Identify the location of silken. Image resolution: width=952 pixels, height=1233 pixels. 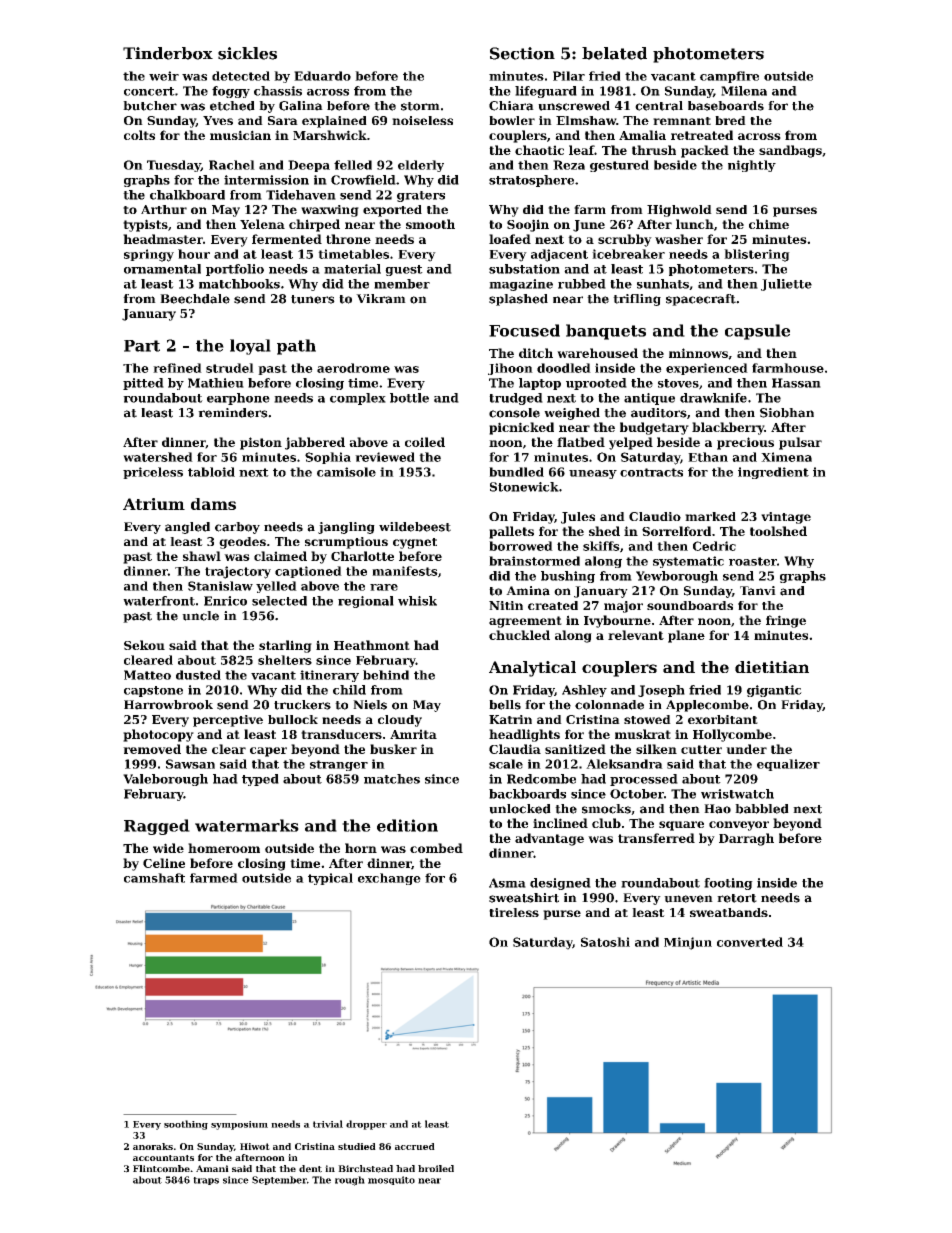
(656, 749).
